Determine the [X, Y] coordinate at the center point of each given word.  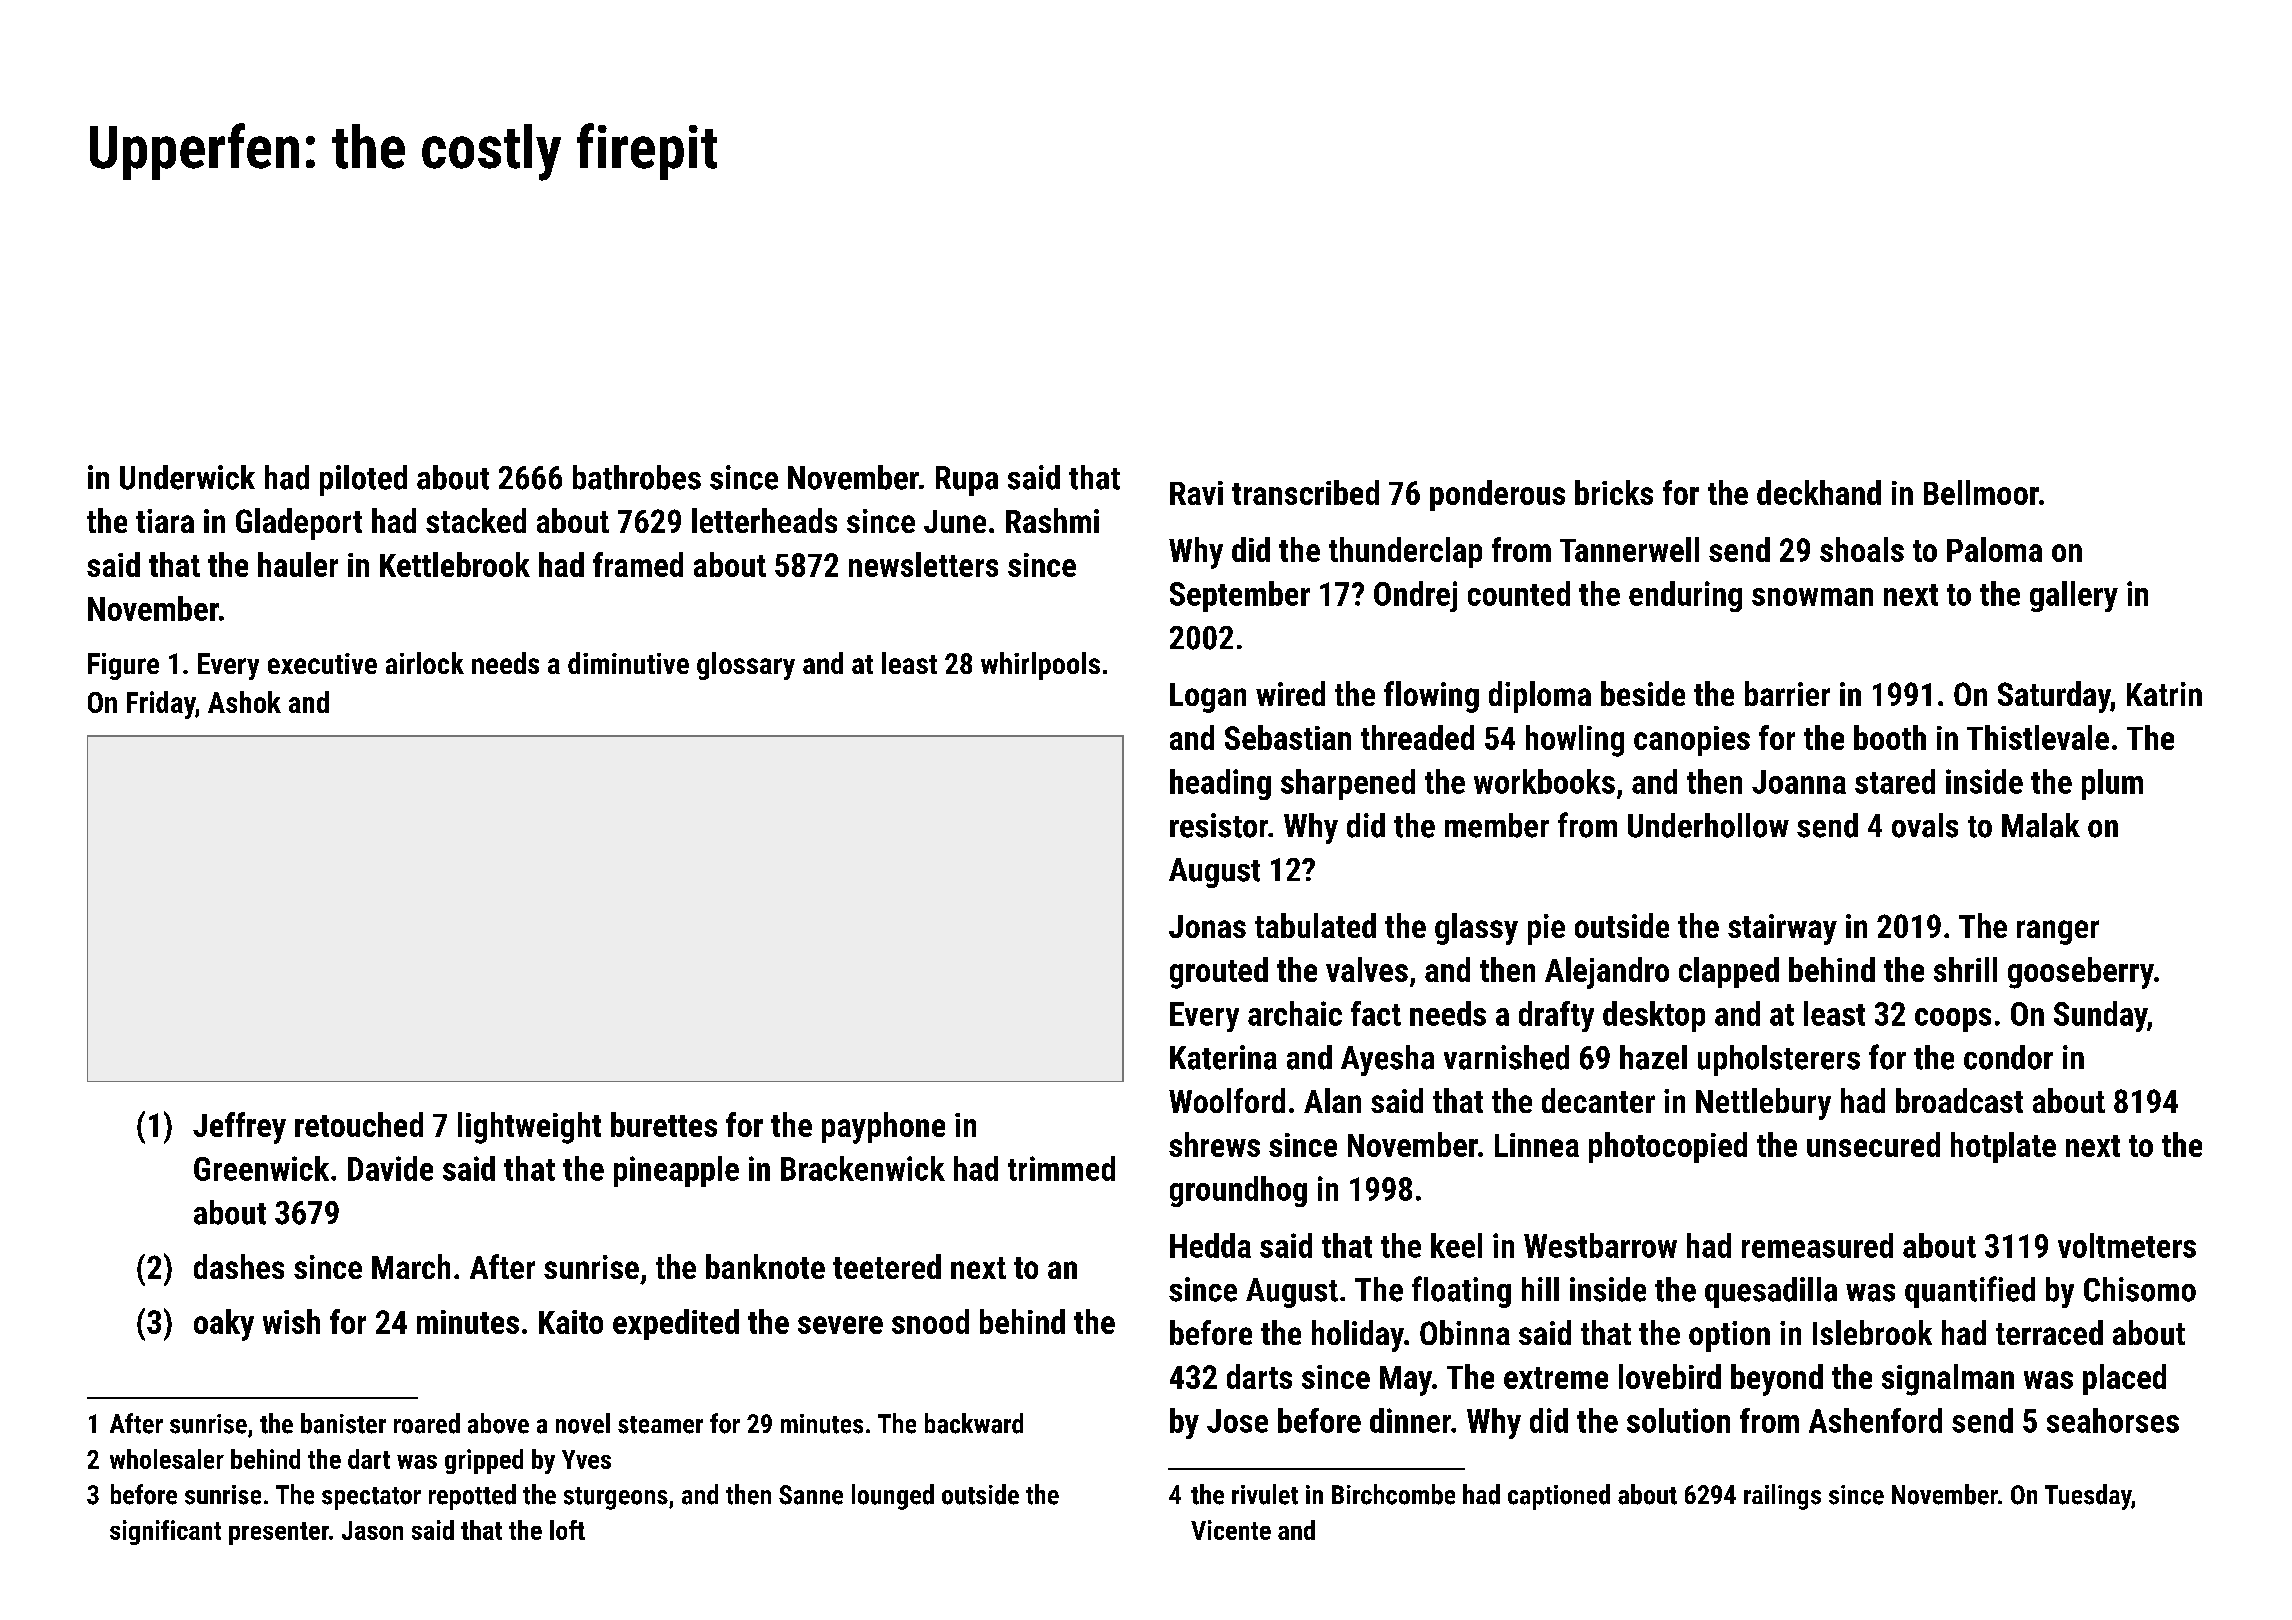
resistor [1219, 825]
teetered [887, 1266]
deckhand [1819, 492]
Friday [161, 705]
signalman [1948, 1380]
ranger [2058, 932]
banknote [765, 1266]
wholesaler [167, 1459]
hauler [298, 564]
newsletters [923, 564]
